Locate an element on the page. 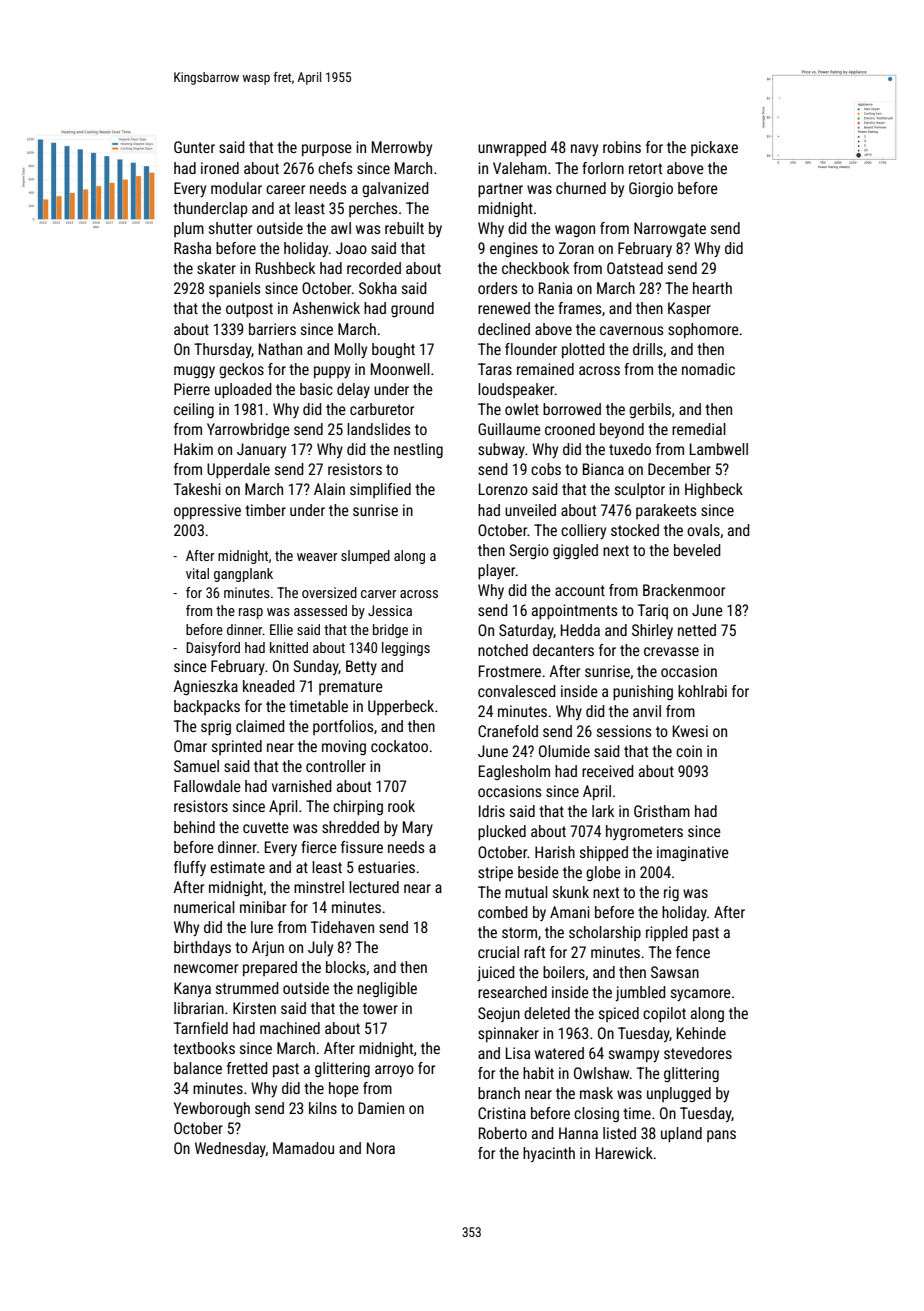 The width and height of the image is (924, 1311). remedial is located at coordinates (699, 429).
